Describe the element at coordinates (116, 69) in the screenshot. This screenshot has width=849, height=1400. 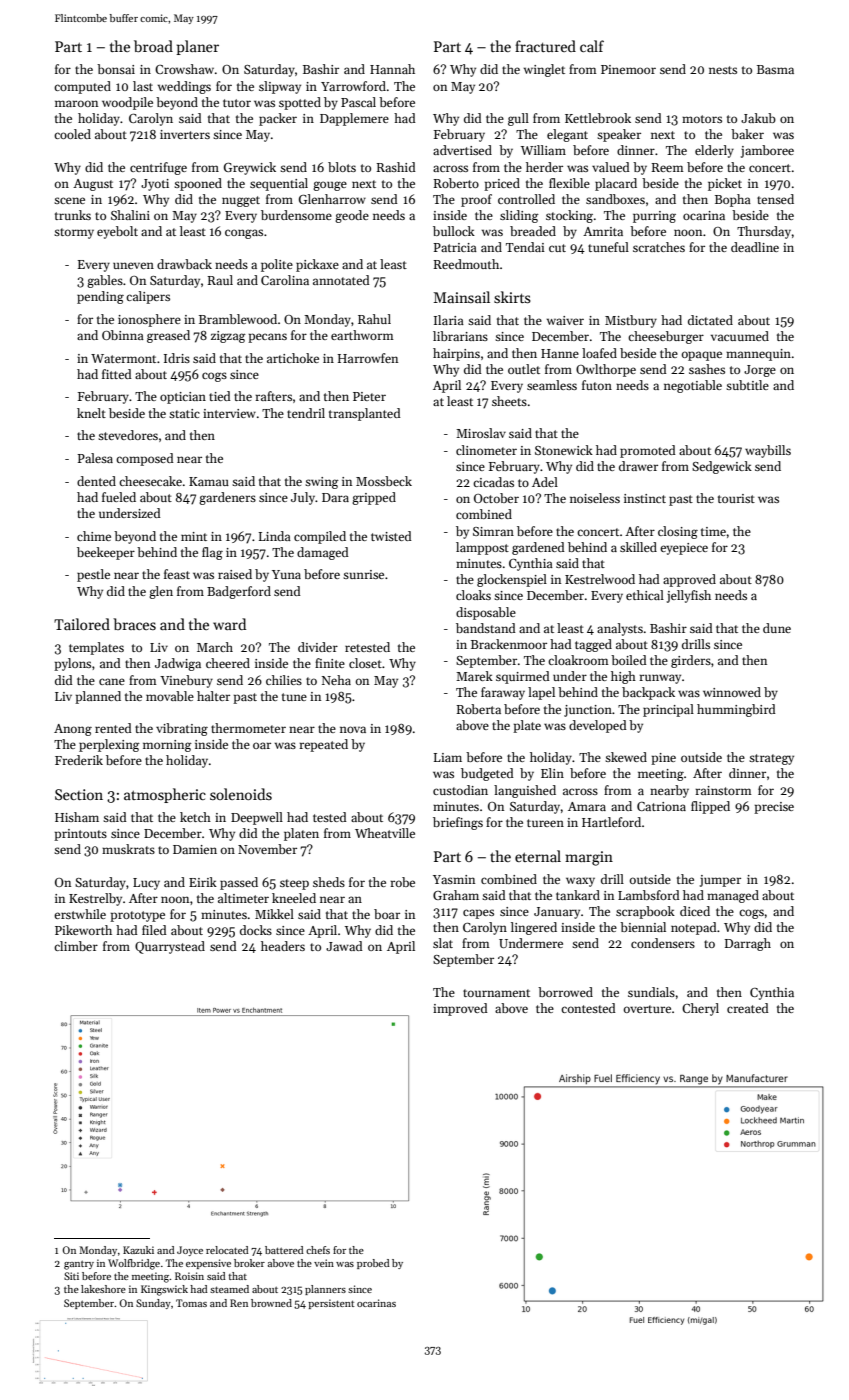
I see `bonsai` at that location.
